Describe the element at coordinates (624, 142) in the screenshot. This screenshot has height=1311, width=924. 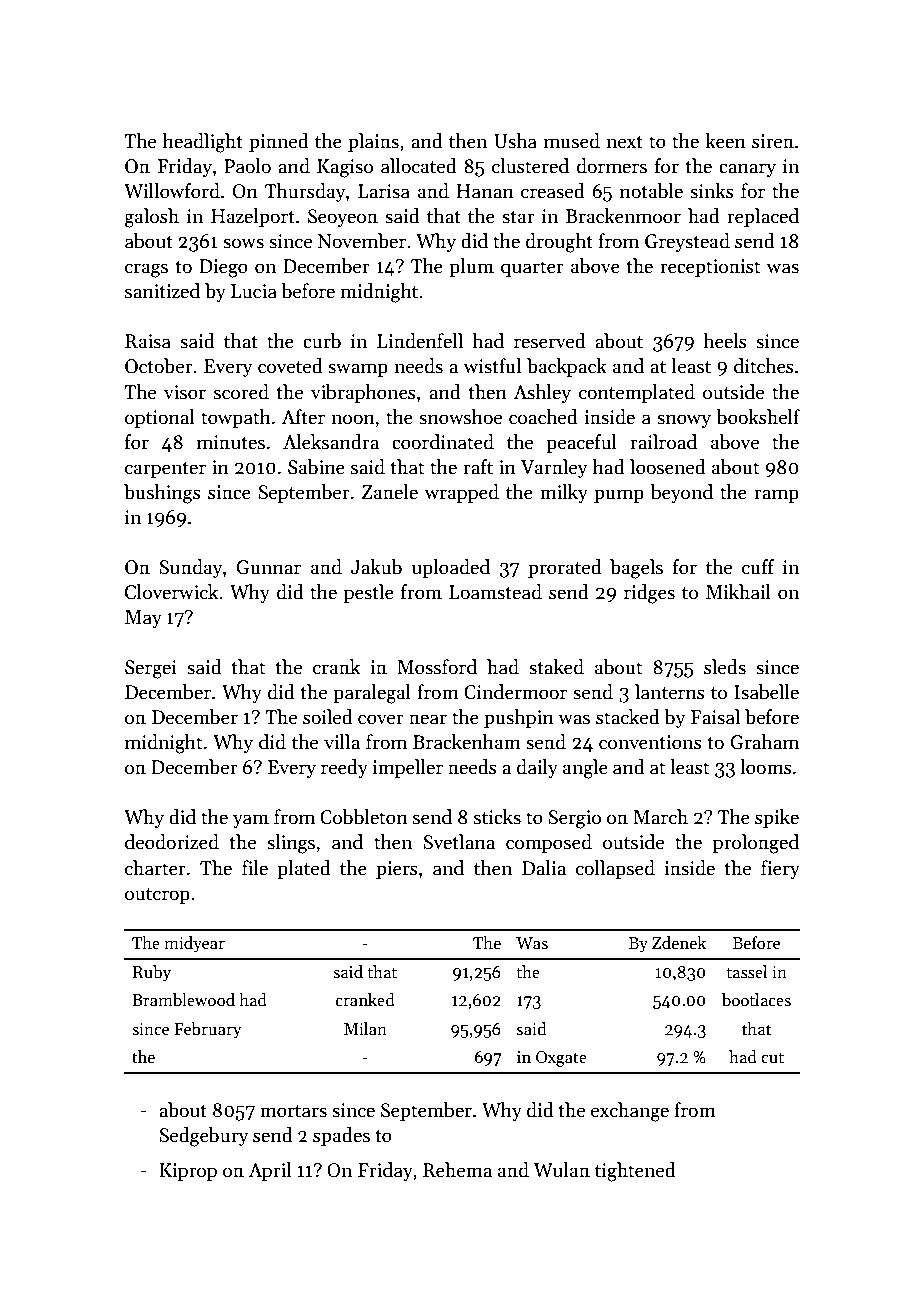
I see `next` at that location.
